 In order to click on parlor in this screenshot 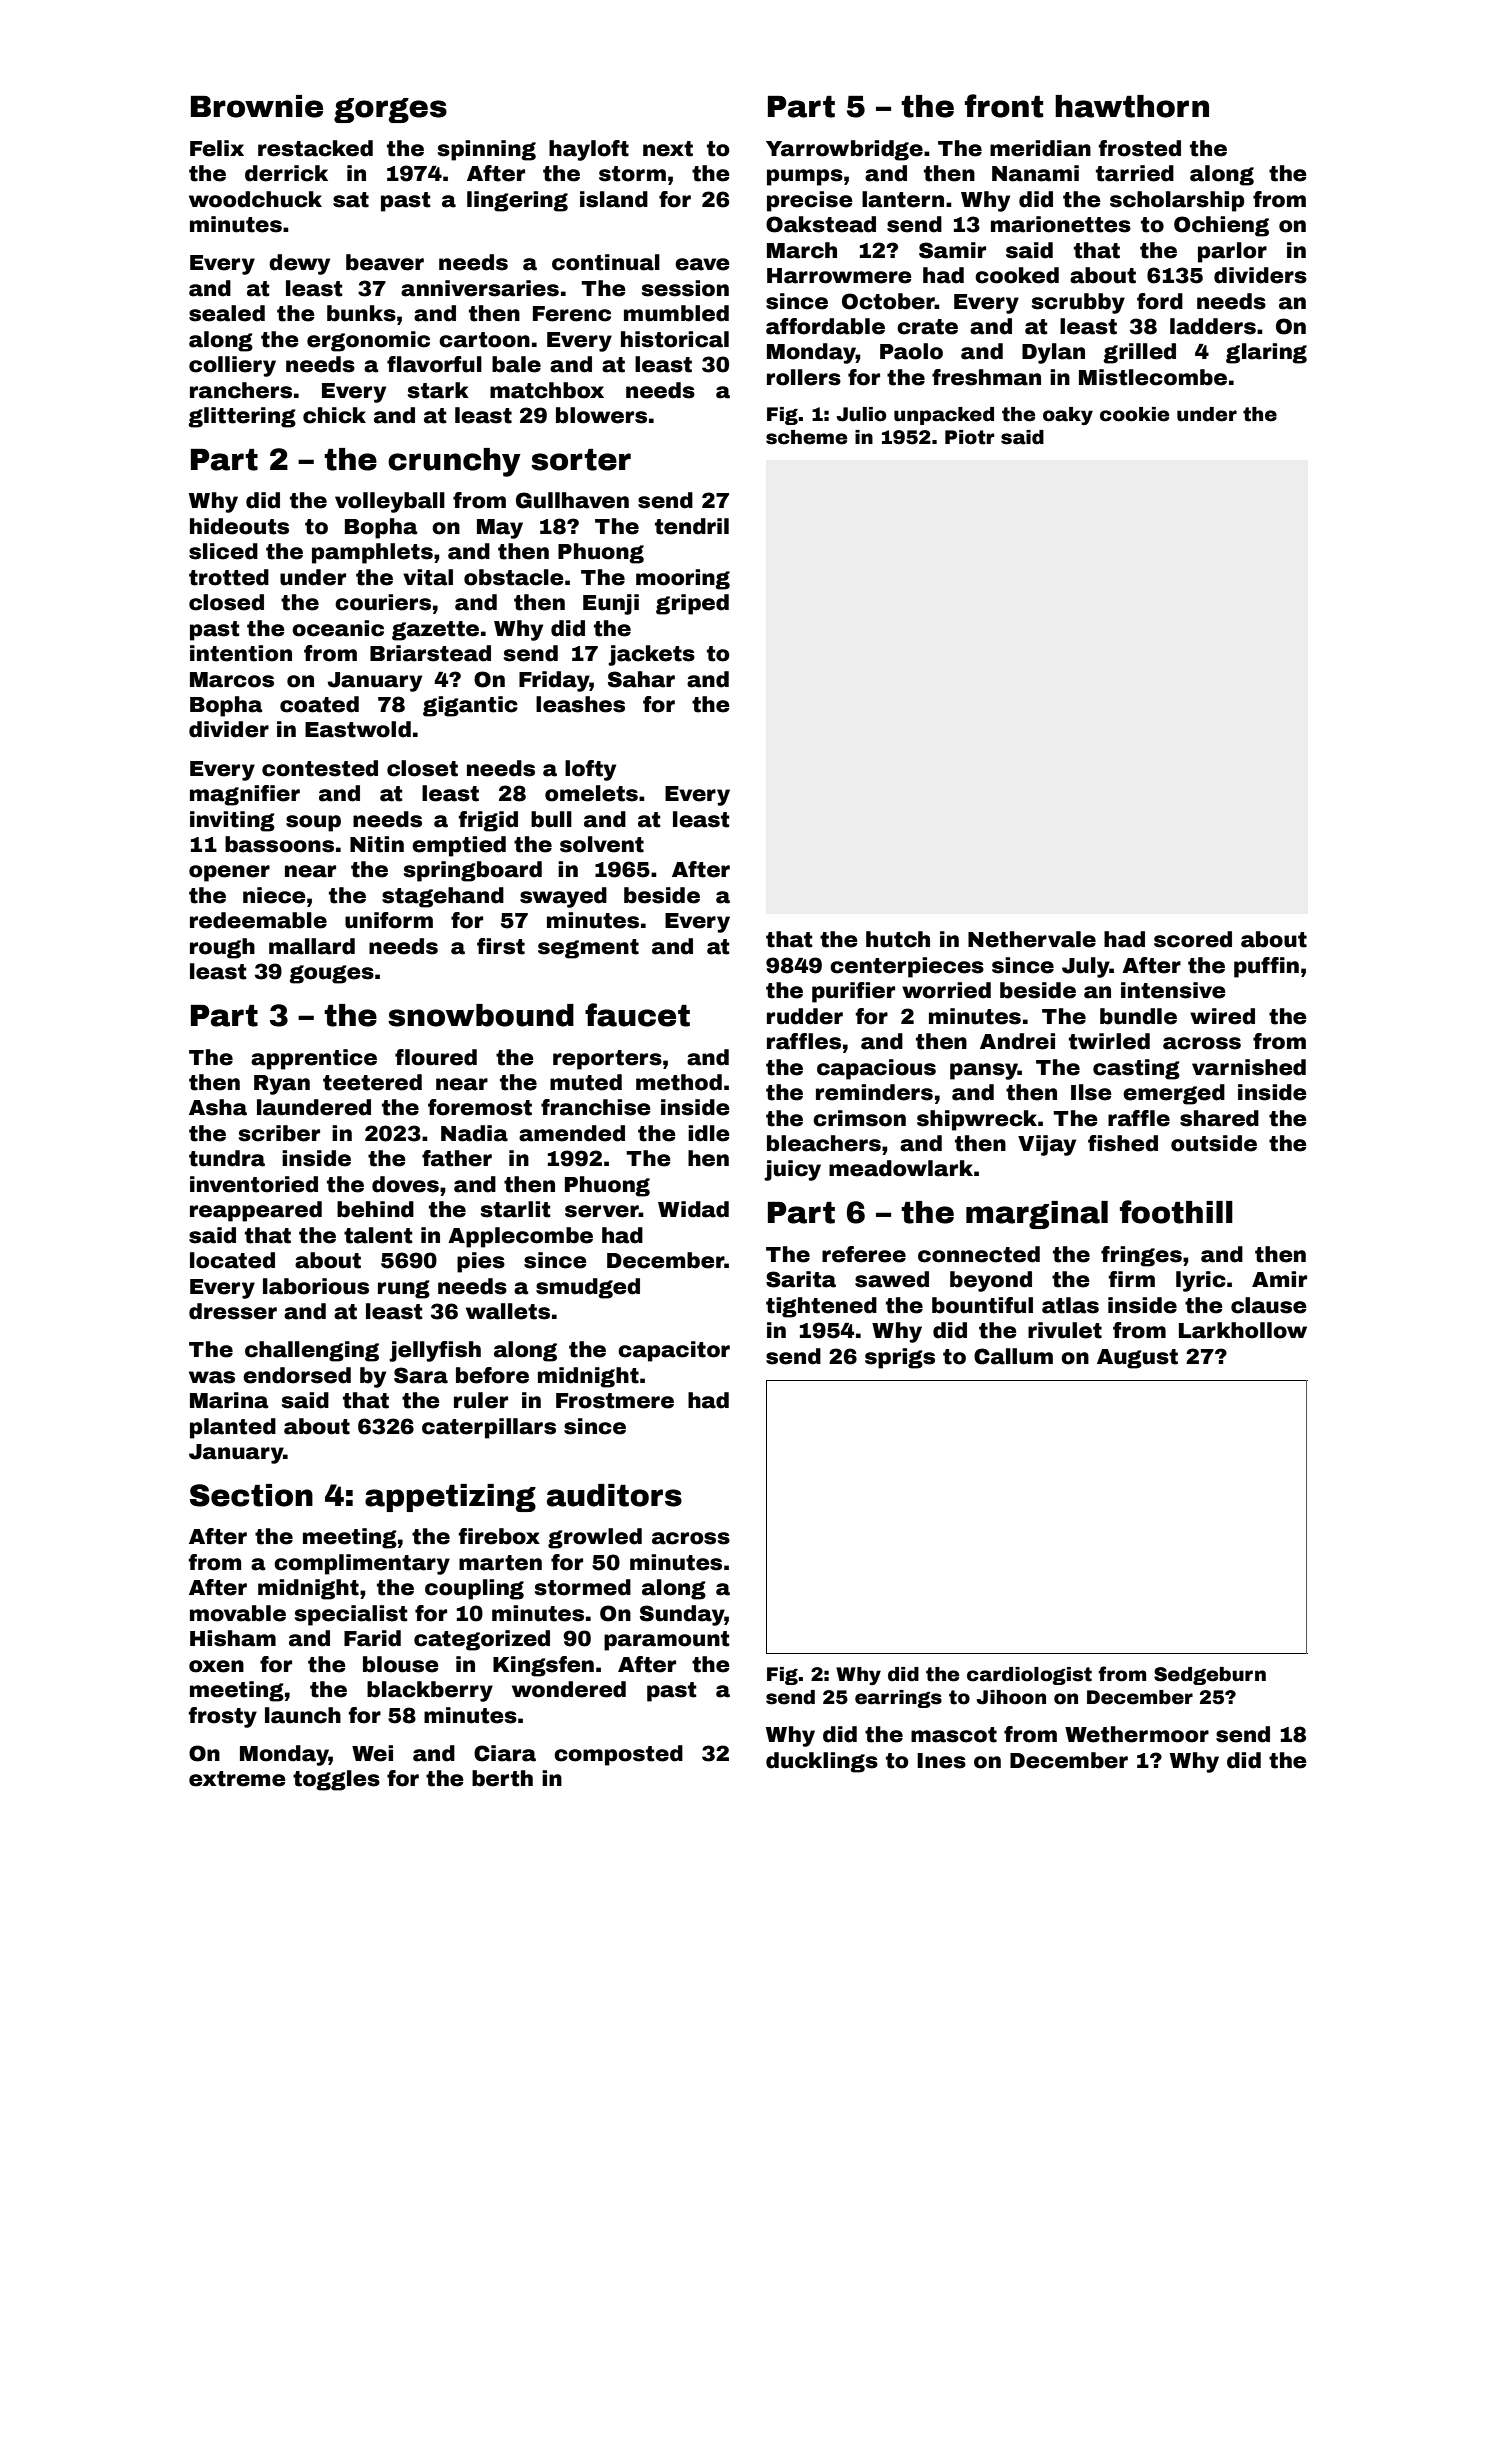, I will do `click(1232, 252)`.
